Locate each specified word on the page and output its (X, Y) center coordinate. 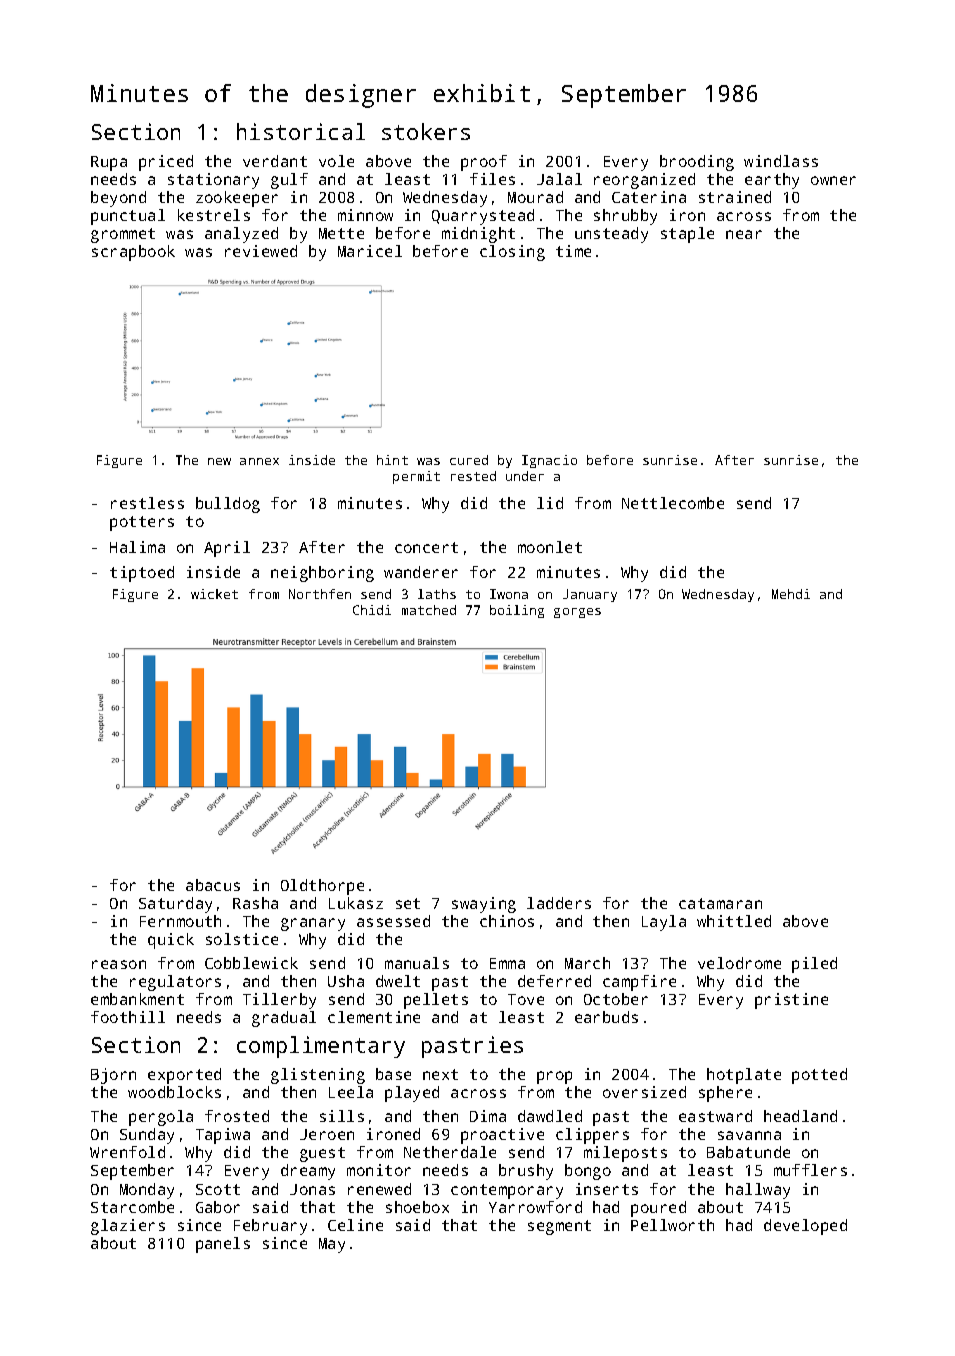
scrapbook (133, 253)
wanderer (421, 572)
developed (805, 1227)
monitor (379, 1170)
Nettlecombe (673, 503)
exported (184, 1076)
